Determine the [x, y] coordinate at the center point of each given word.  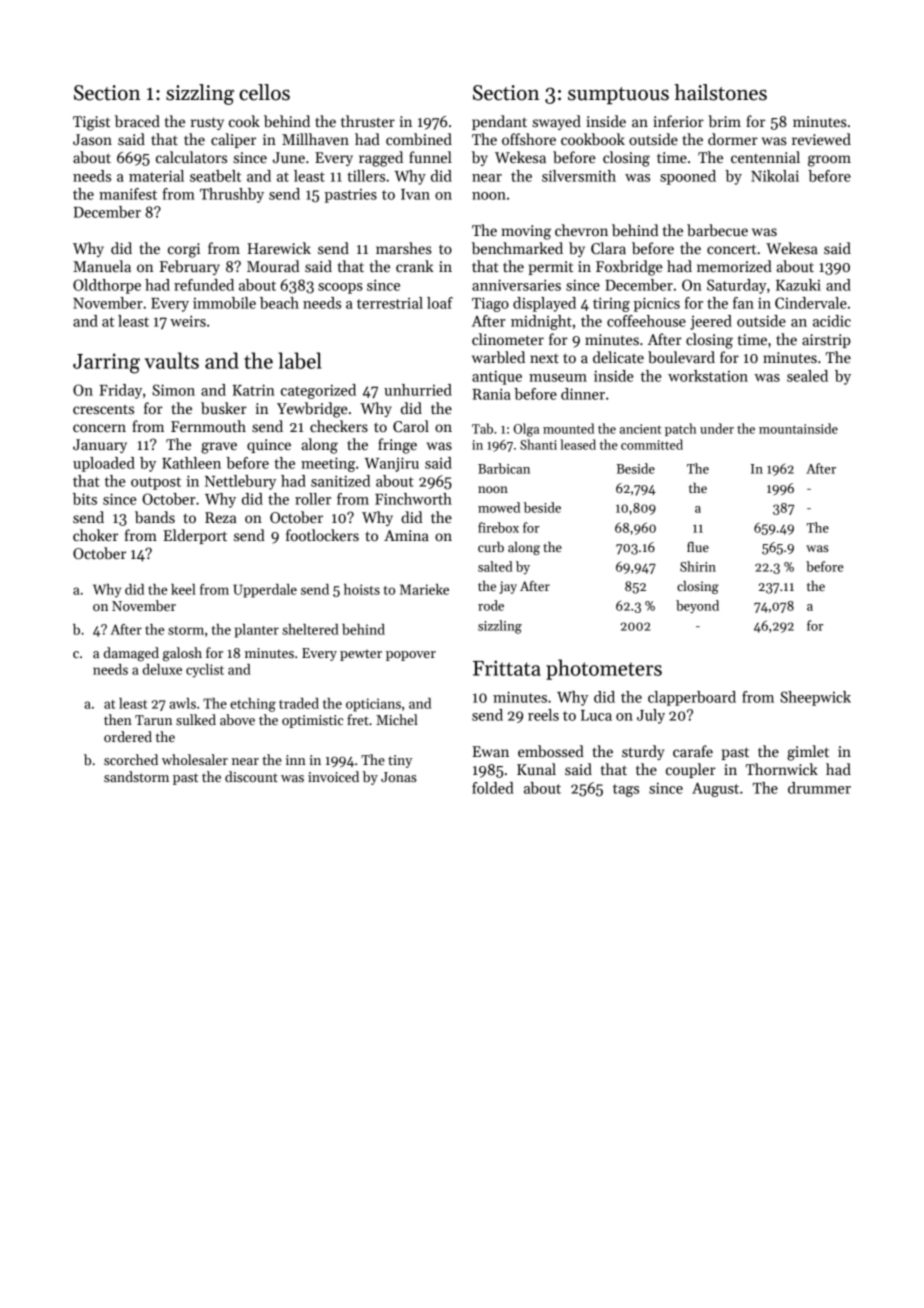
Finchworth [413, 499]
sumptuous [618, 95]
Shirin [698, 566]
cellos [264, 92]
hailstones [720, 92]
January [100, 446]
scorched [131, 759]
